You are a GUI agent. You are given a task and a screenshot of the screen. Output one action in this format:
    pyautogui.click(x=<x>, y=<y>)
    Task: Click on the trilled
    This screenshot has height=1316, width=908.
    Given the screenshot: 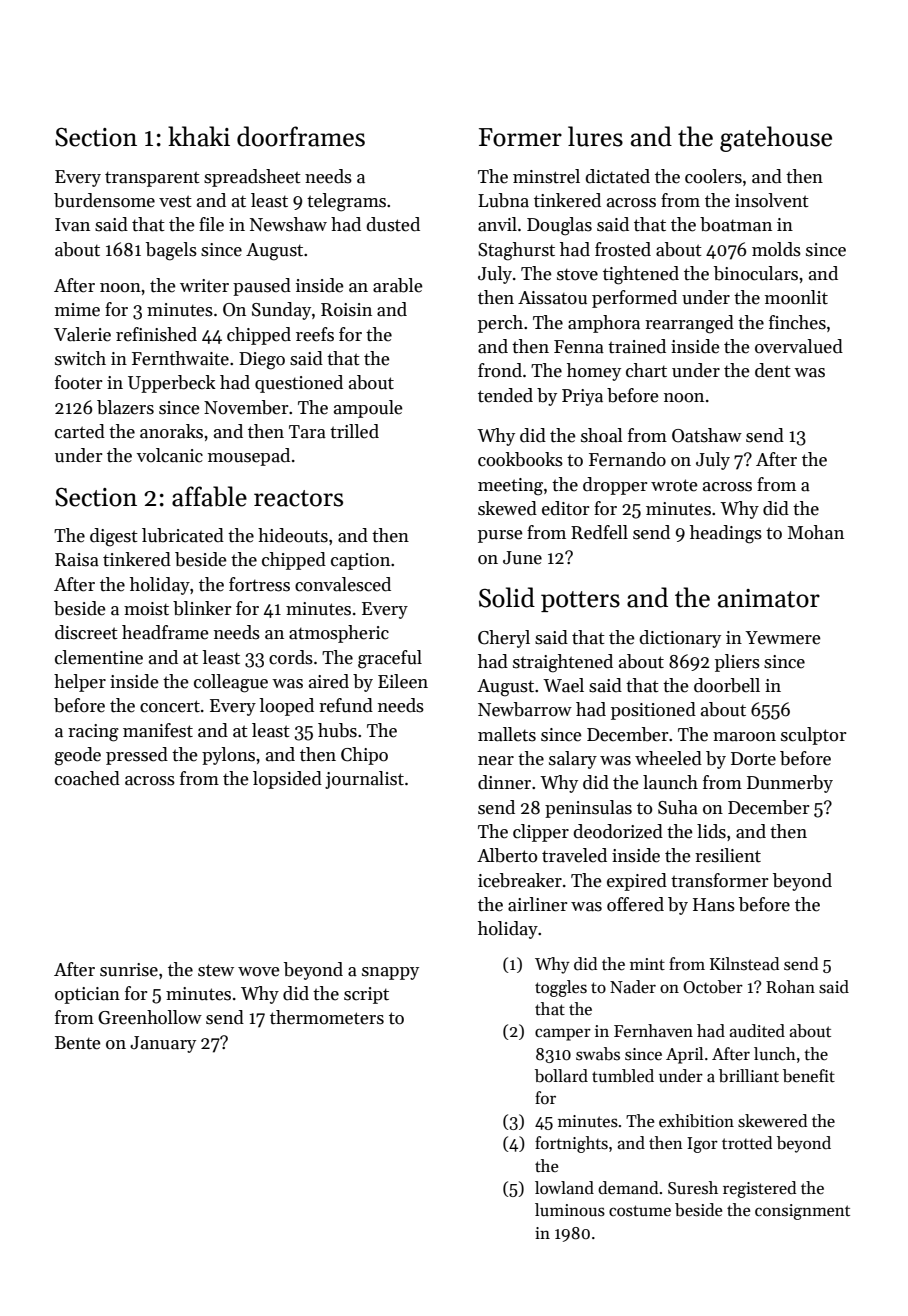 What is the action you would take?
    pyautogui.click(x=354, y=431)
